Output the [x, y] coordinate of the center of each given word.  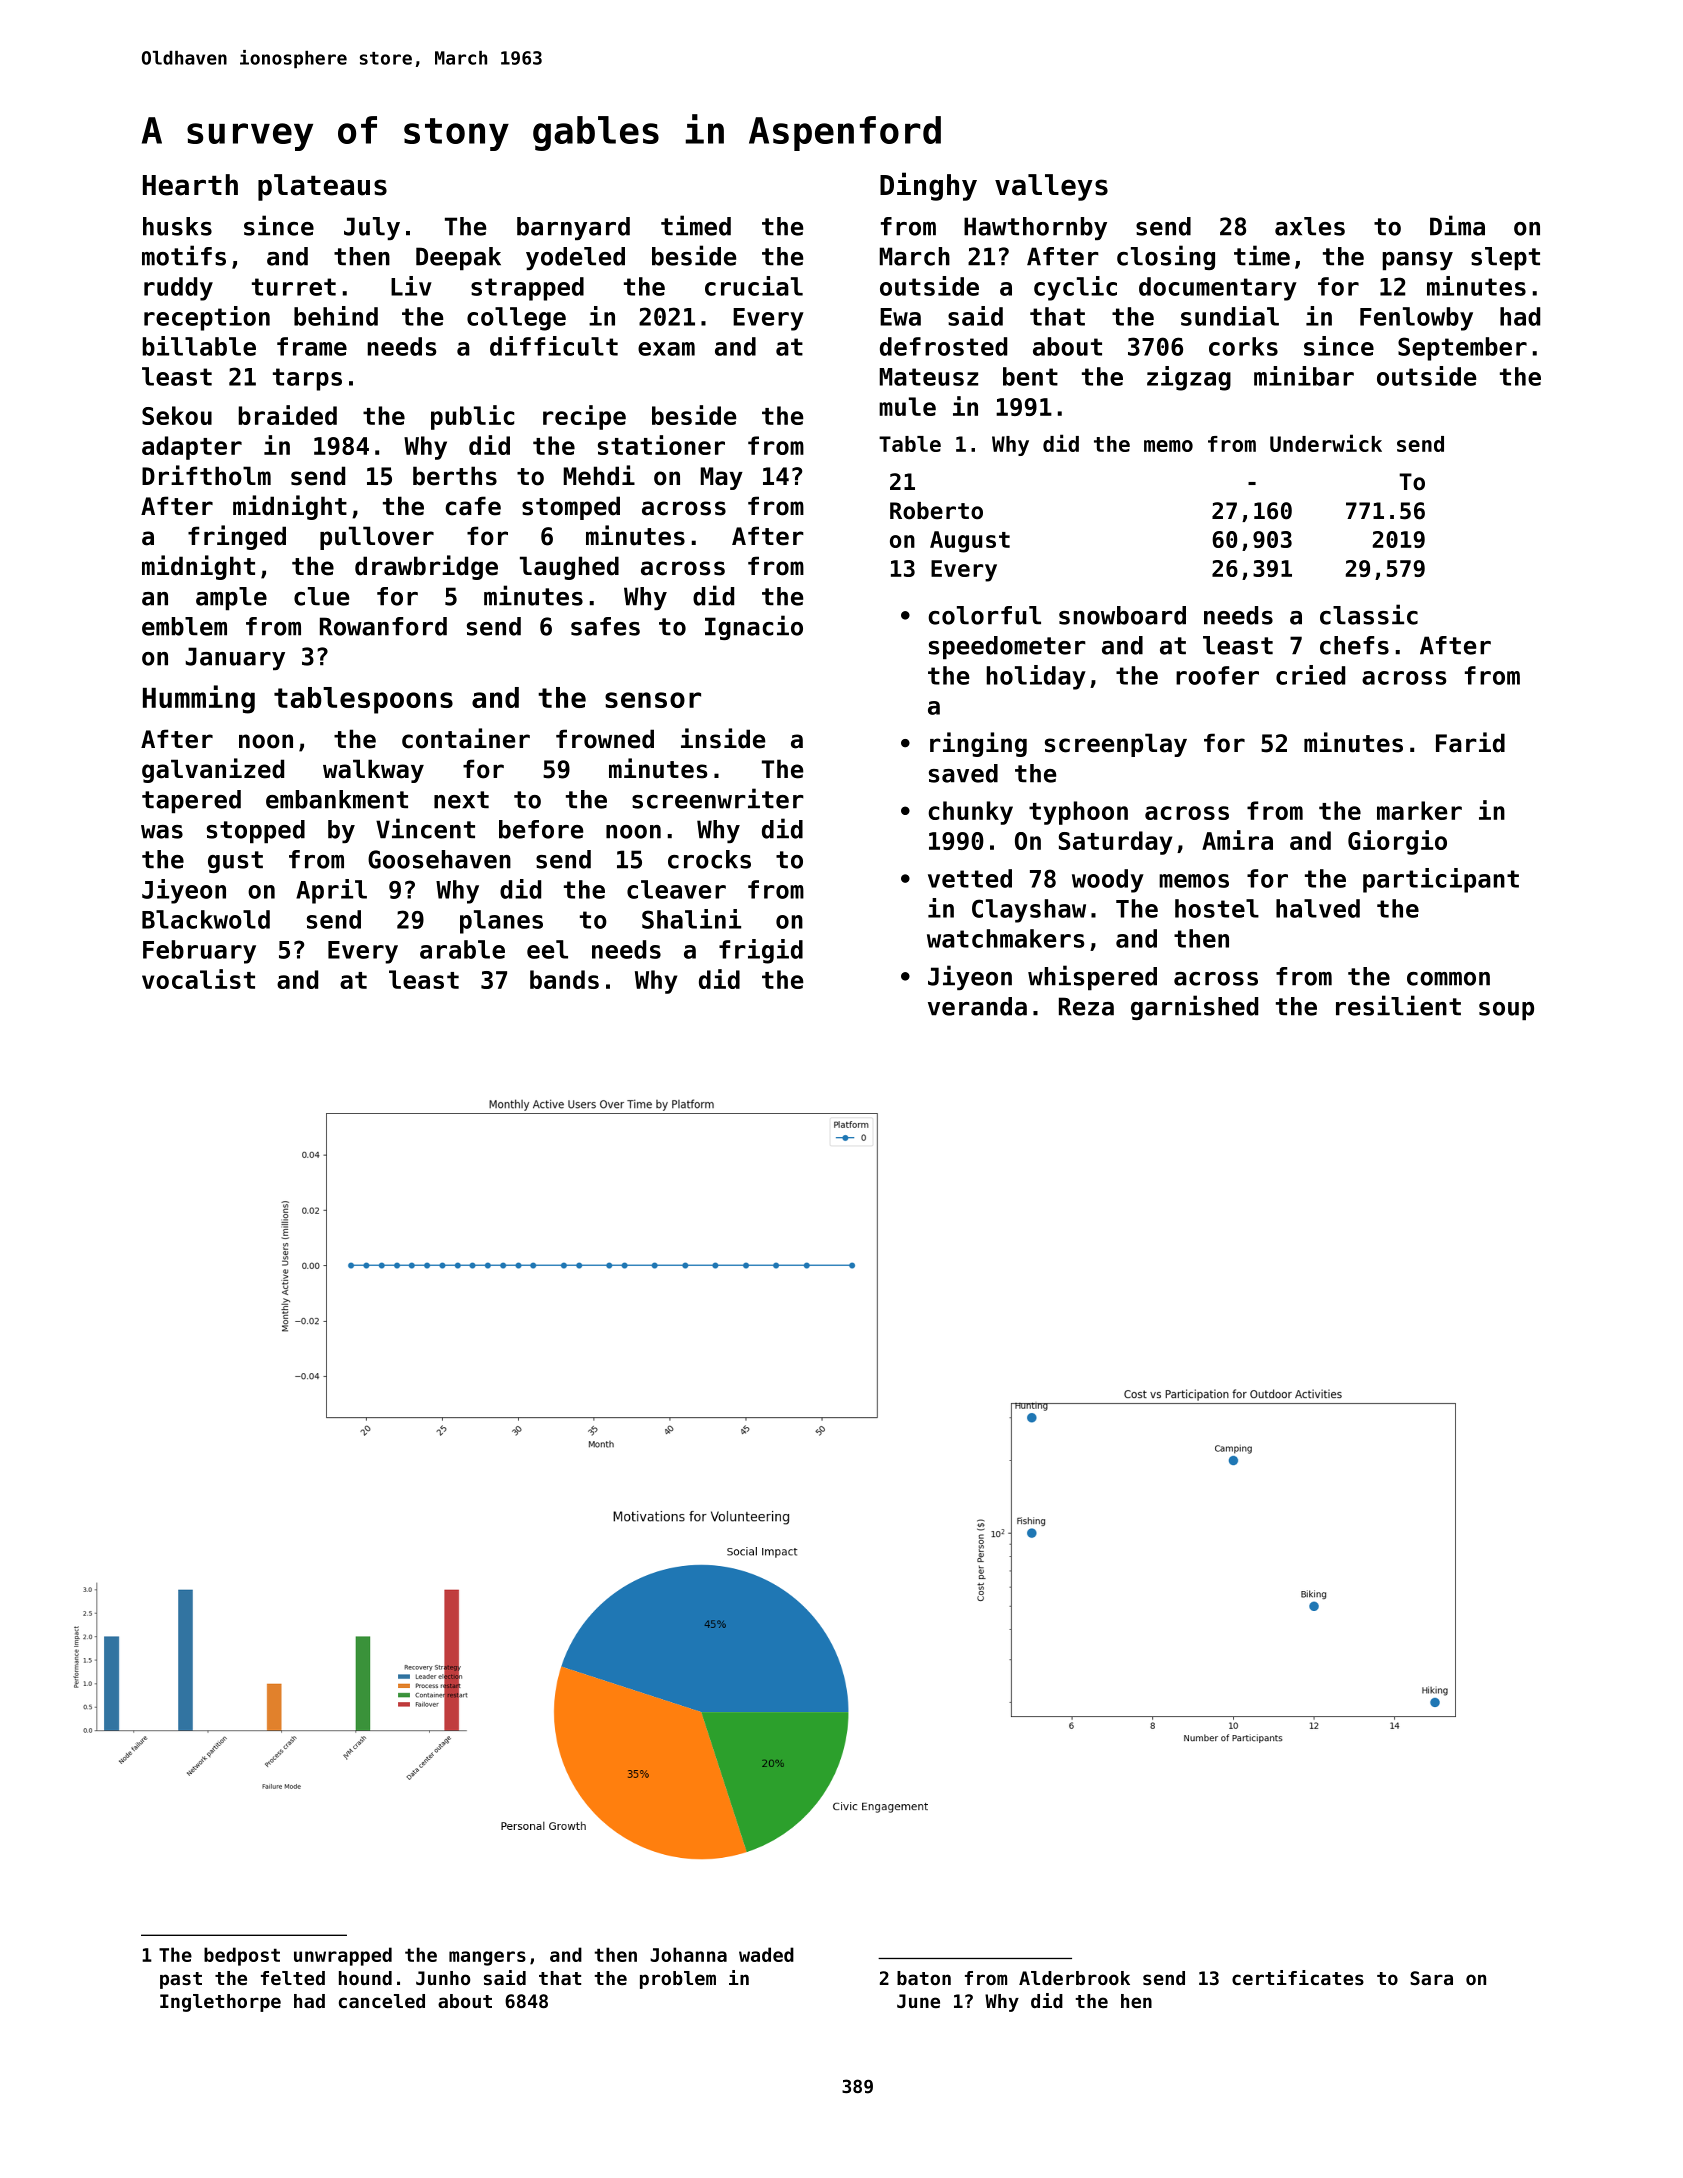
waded [766, 1954]
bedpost [242, 1956]
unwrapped [343, 1956]
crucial [754, 286]
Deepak [458, 259]
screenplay [1116, 745]
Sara [1431, 1978]
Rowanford [383, 626]
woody [1108, 881]
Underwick [1326, 443]
